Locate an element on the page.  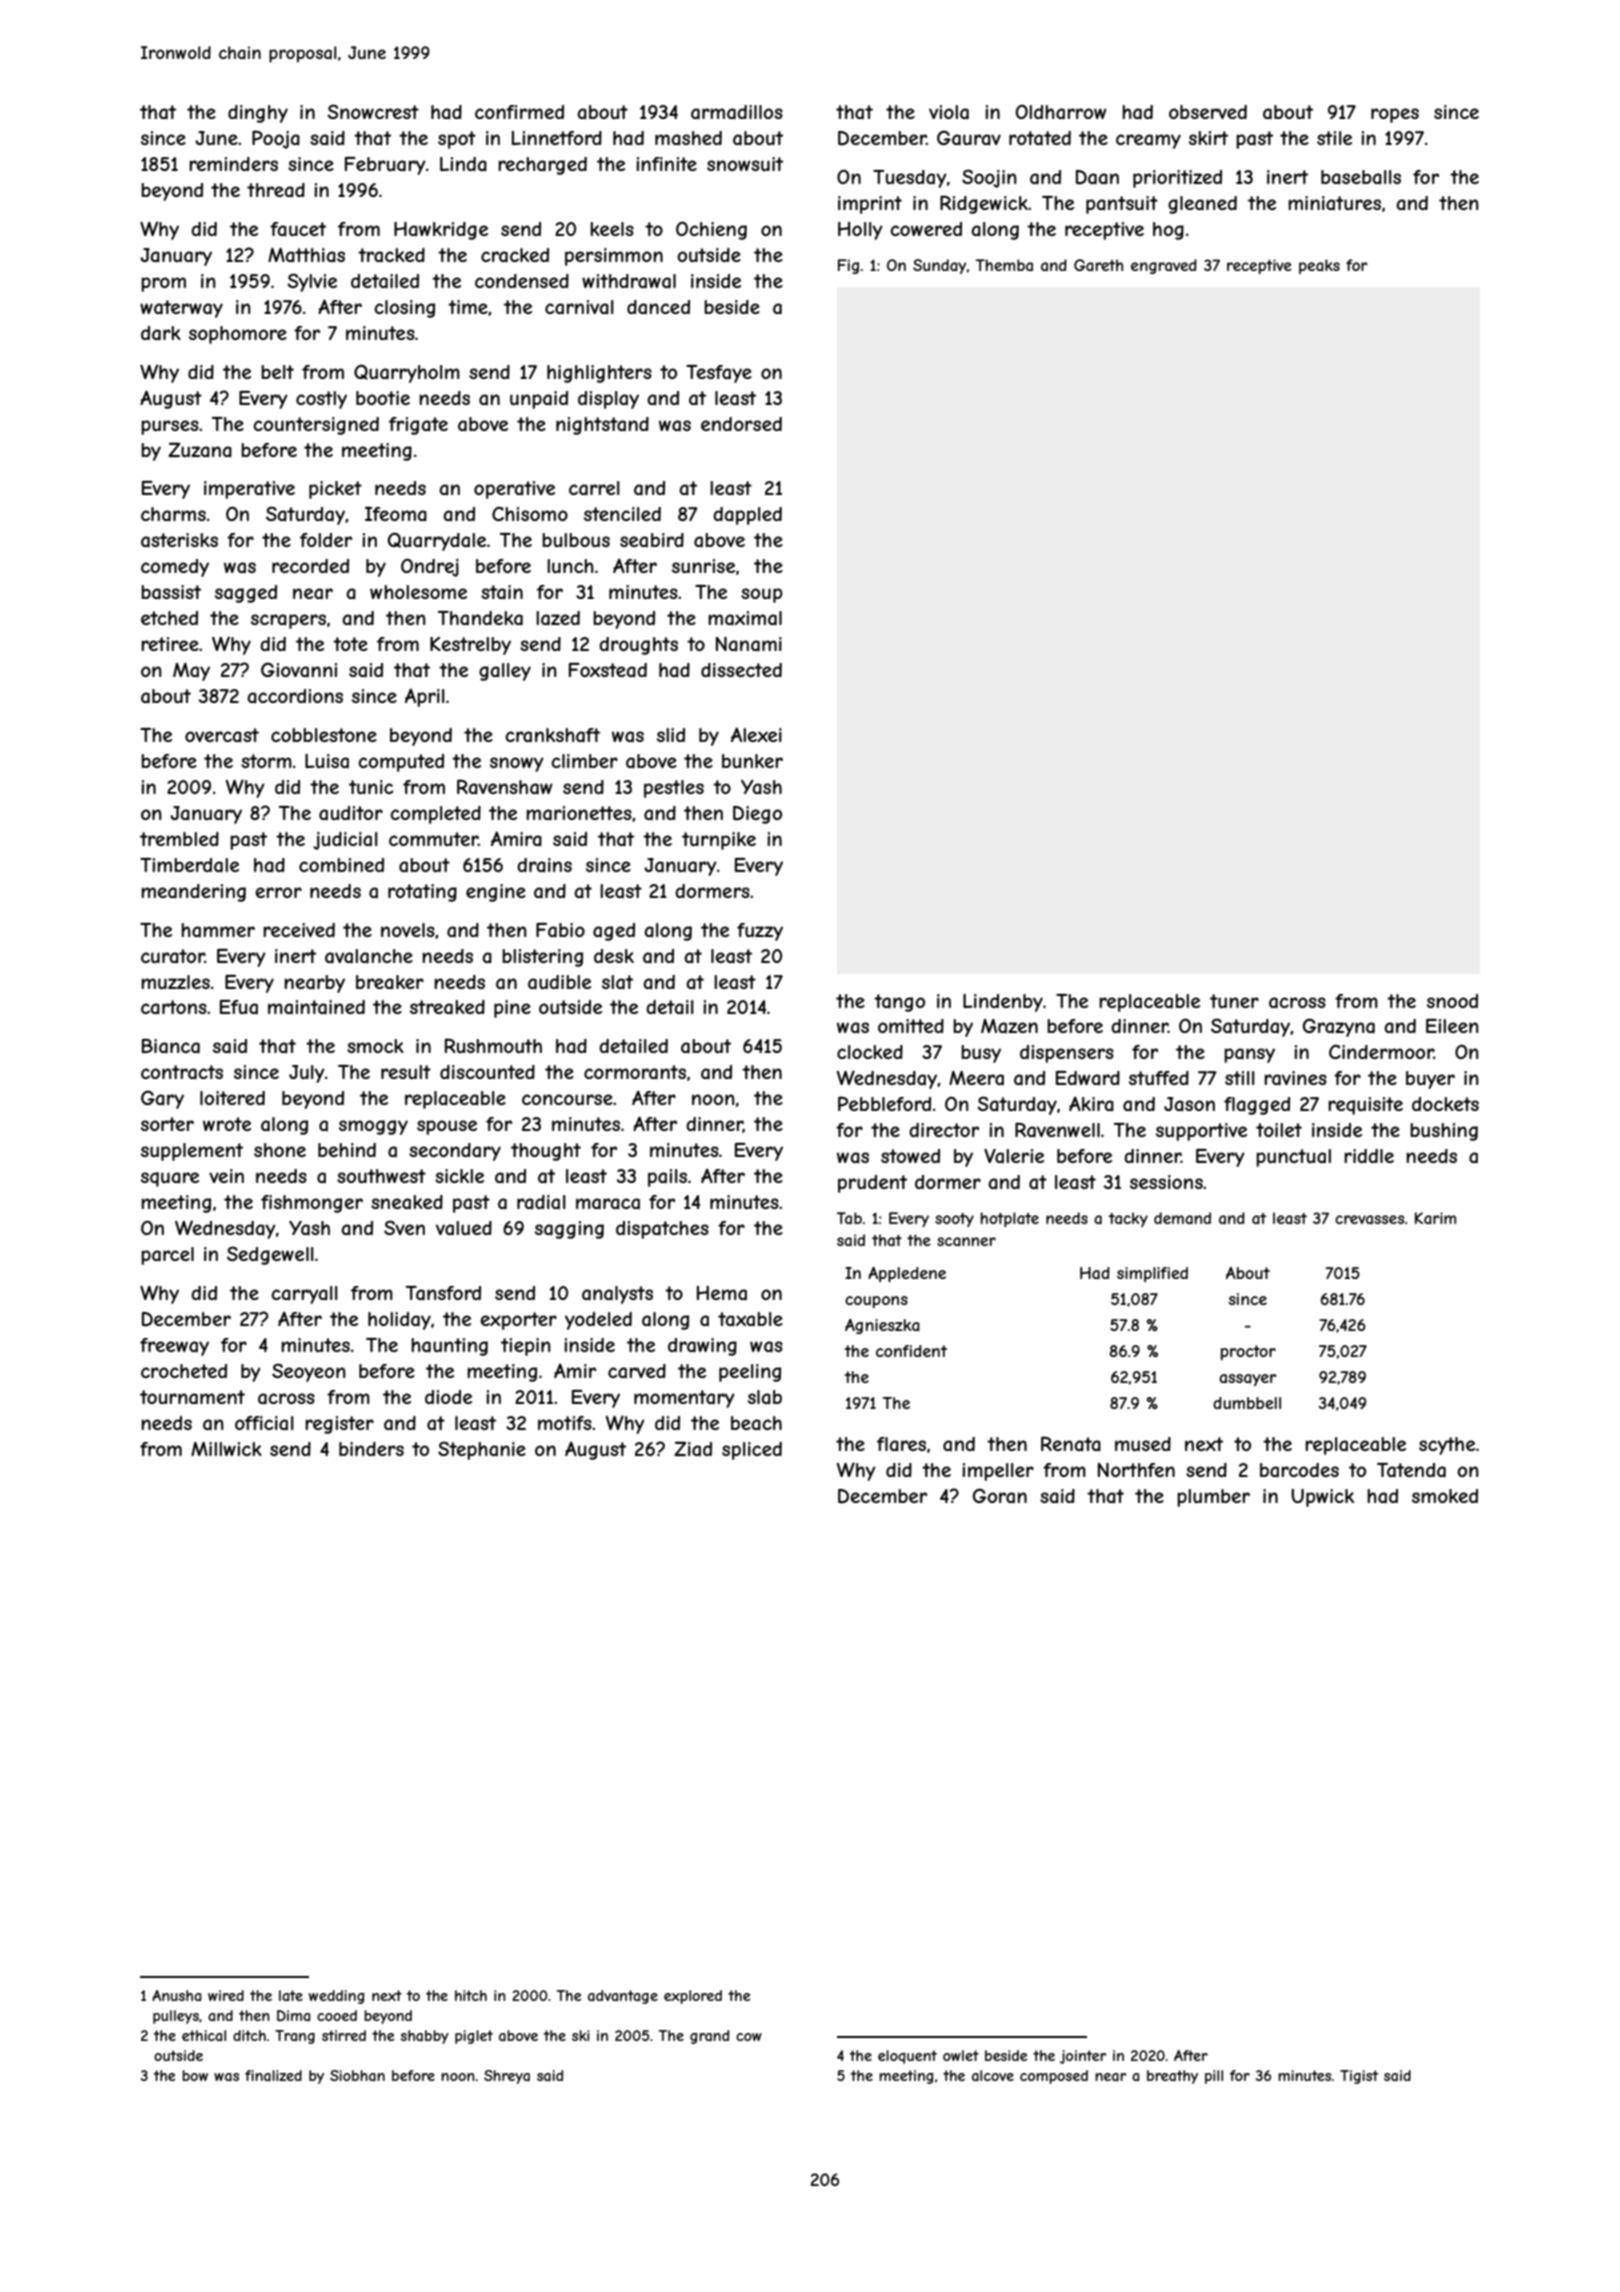
picket is located at coordinates (335, 490).
